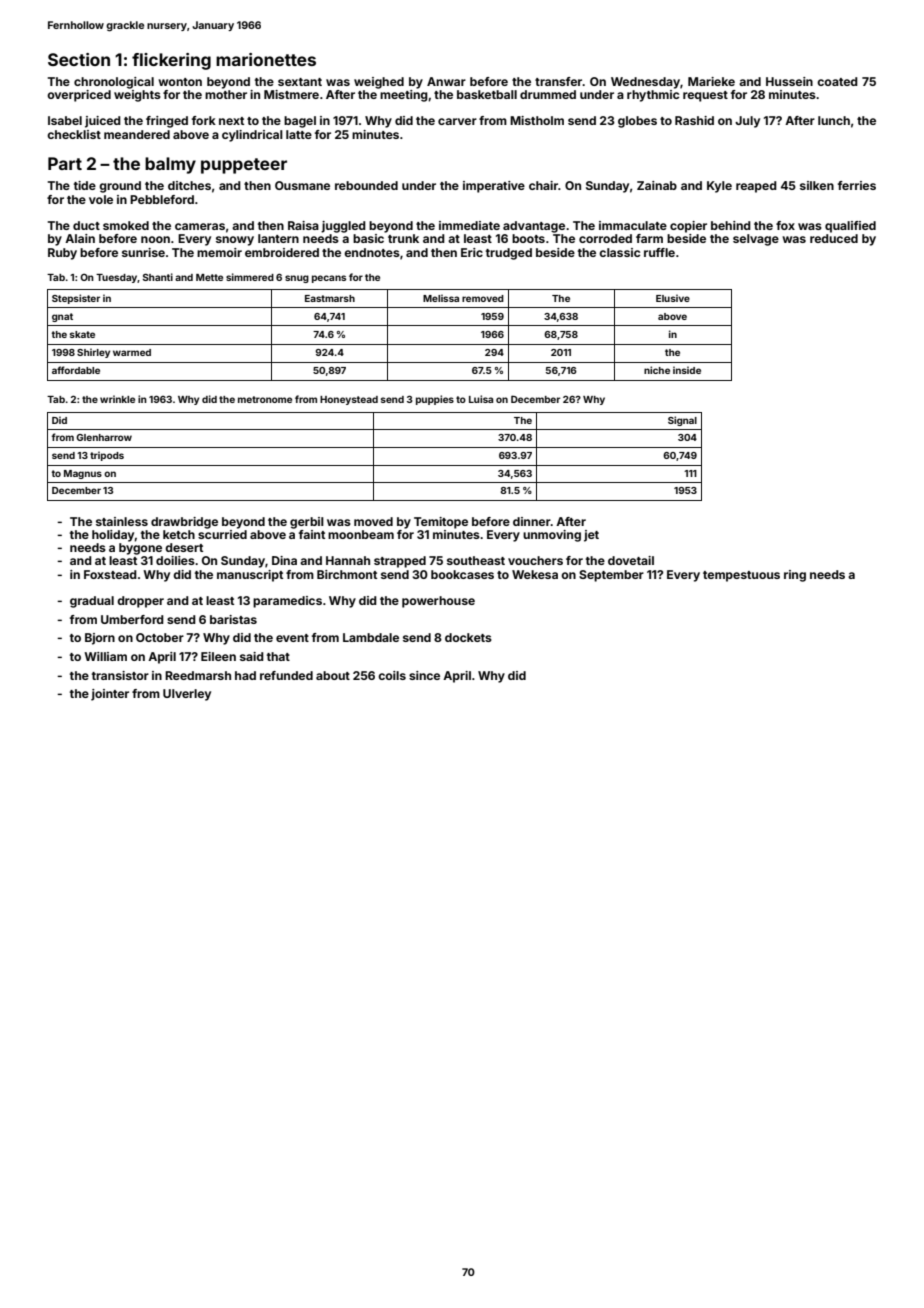 This screenshot has width=924, height=1308. What do you see at coordinates (633, 225) in the screenshot?
I see `immaculate` at bounding box center [633, 225].
